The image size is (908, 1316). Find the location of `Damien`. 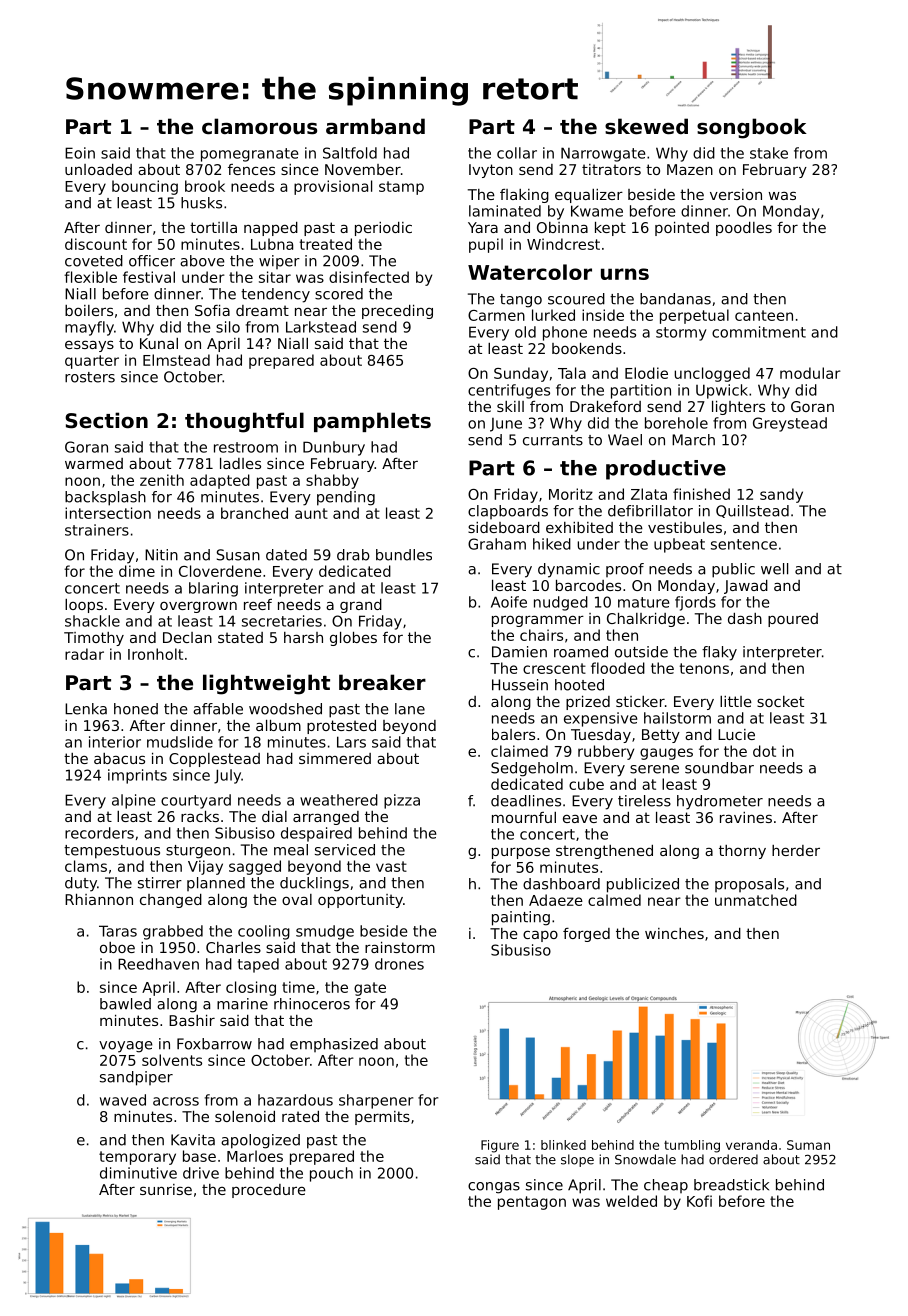

Damien is located at coordinates (519, 652).
